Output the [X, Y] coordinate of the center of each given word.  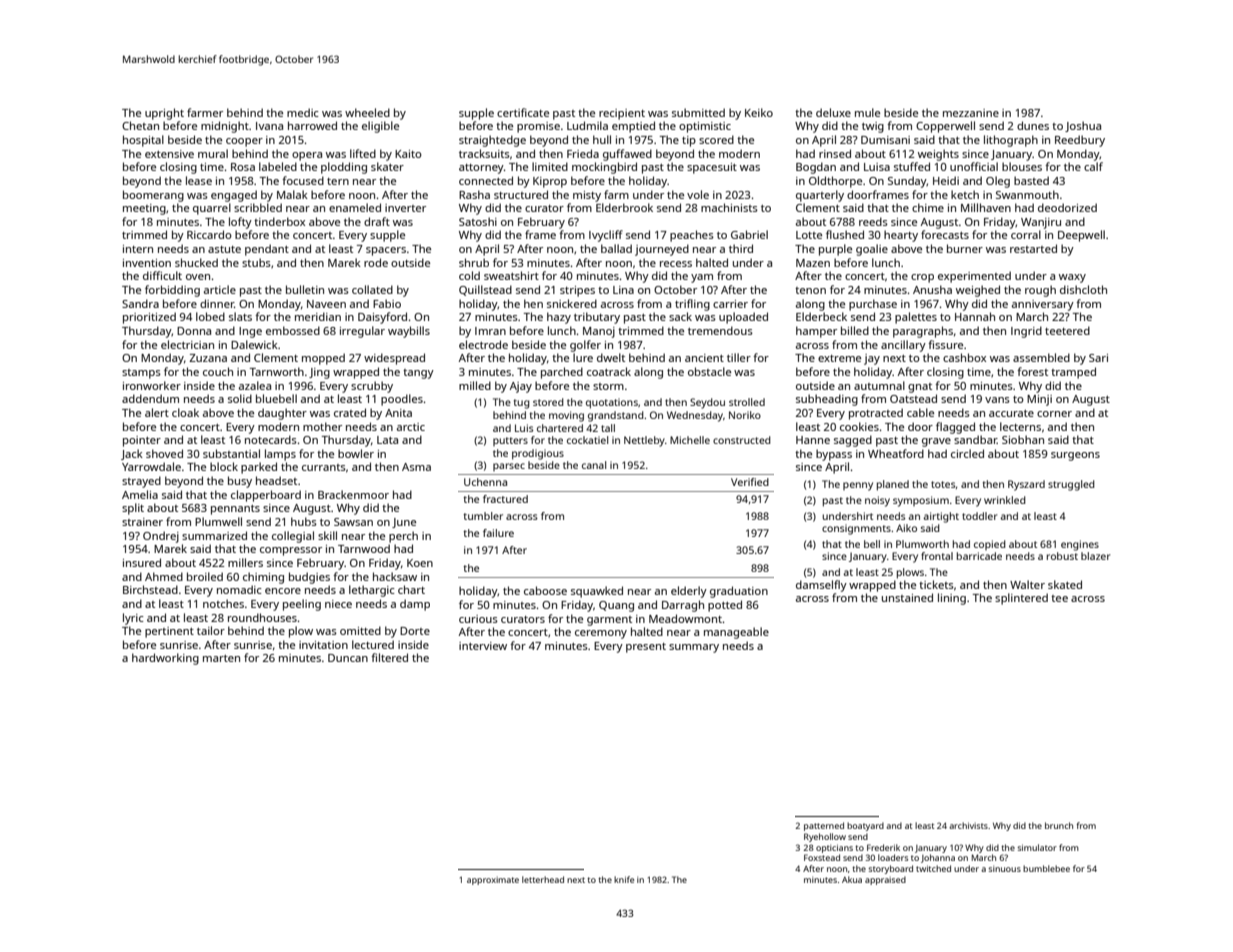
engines [1080, 545]
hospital [143, 141]
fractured [505, 499]
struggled [1071, 485]
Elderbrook [624, 207]
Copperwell [945, 127]
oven [198, 277]
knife [624, 879]
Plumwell [218, 521]
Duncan [348, 658]
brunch [1059, 825]
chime [928, 207]
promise [538, 127]
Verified [750, 482]
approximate [493, 881]
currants [324, 467]
